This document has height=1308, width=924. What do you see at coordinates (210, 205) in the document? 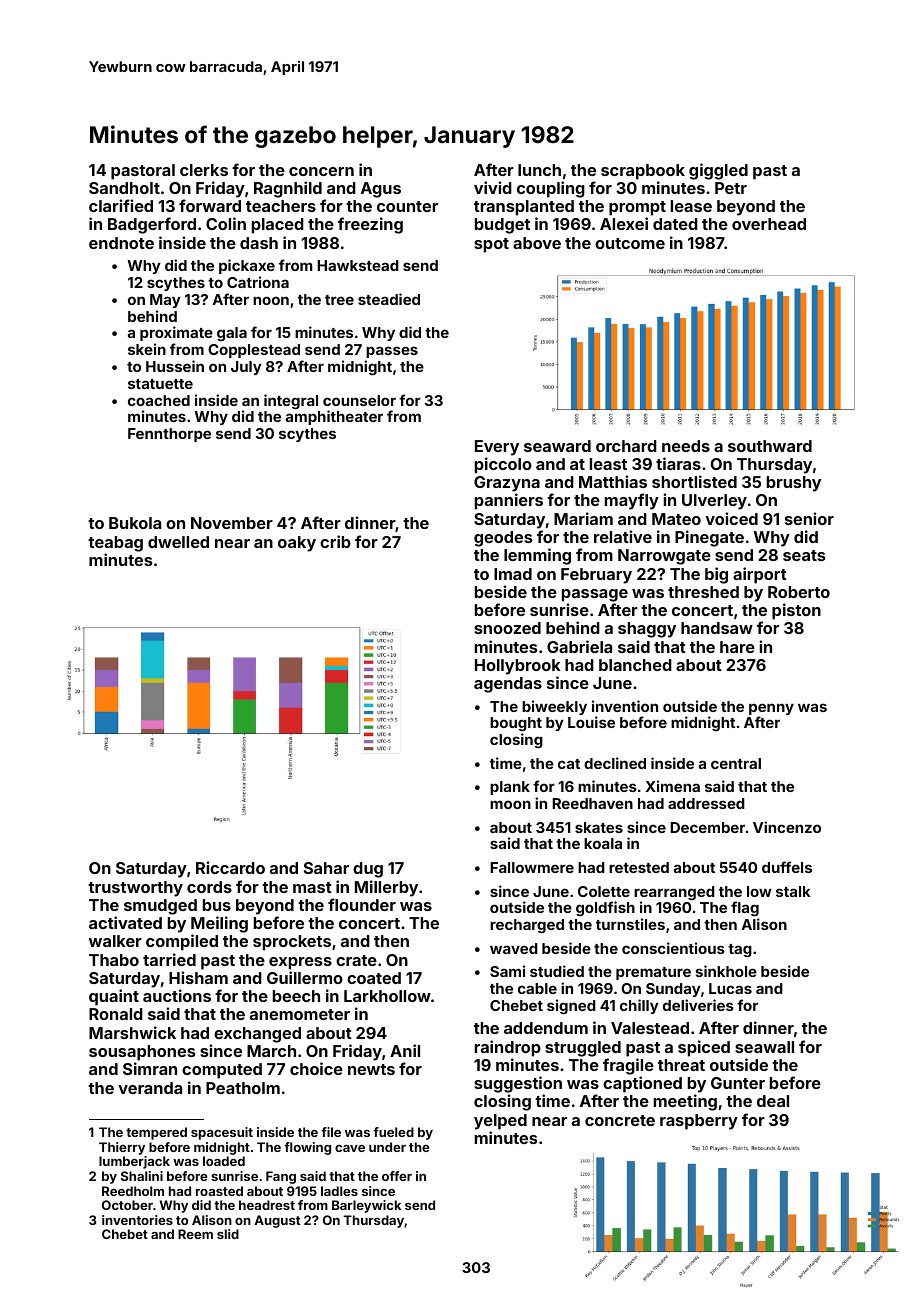
I see `forward` at bounding box center [210, 205].
